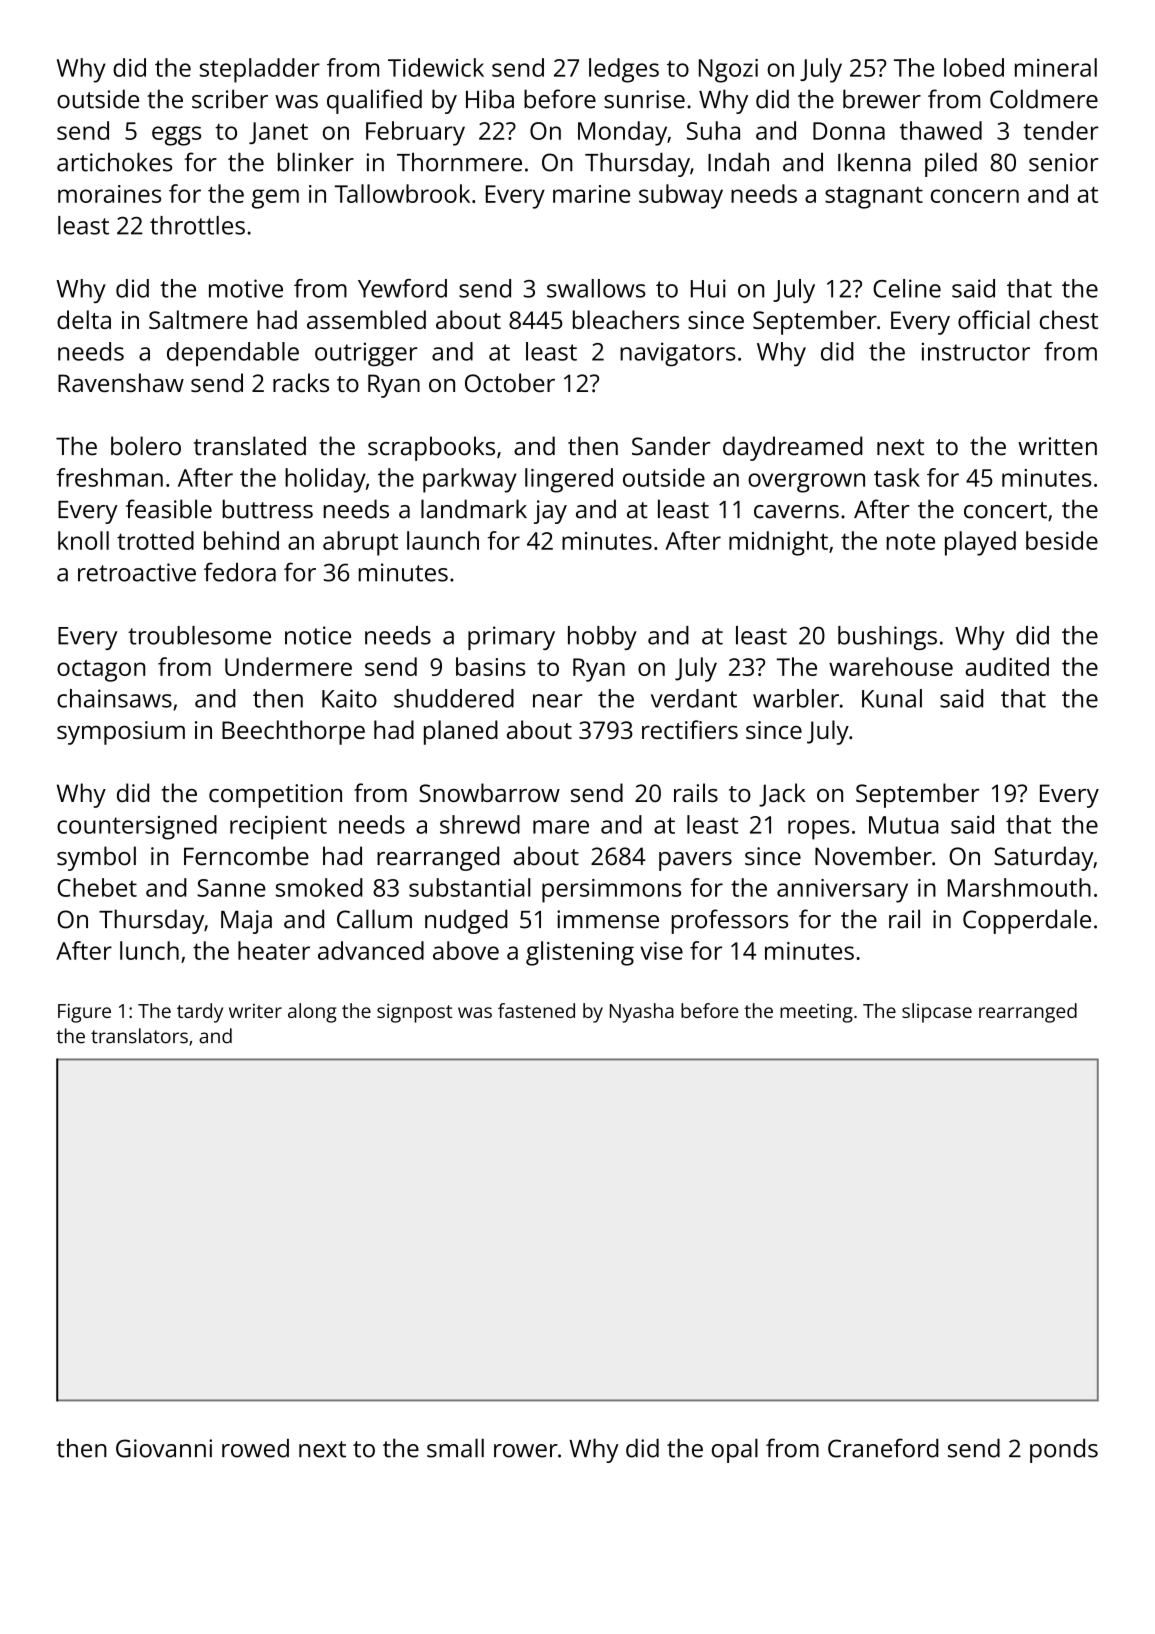 This screenshot has width=1155, height=1634. Describe the element at coordinates (536, 1010) in the screenshot. I see `fastened` at that location.
